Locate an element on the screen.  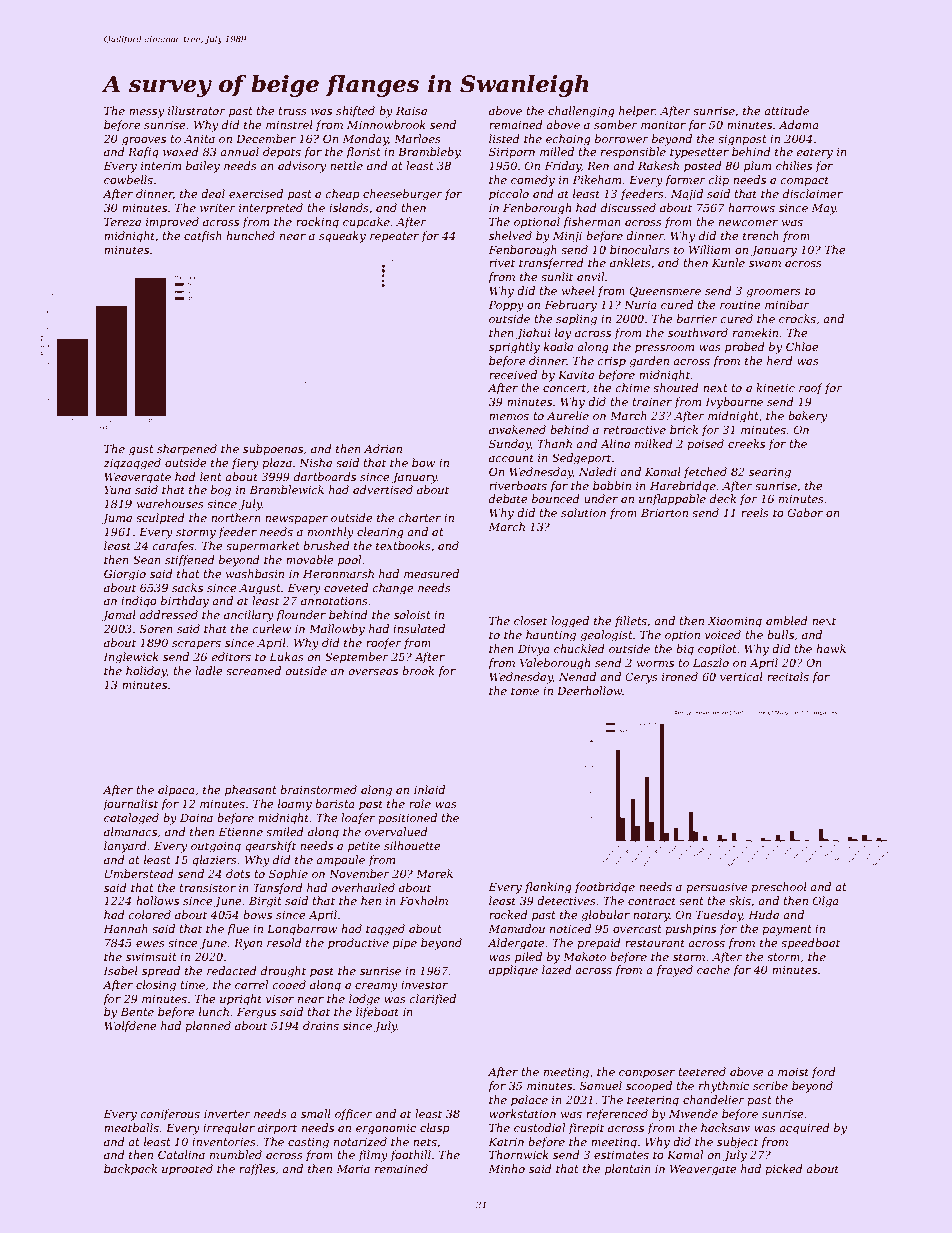
recitals is located at coordinates (788, 676).
